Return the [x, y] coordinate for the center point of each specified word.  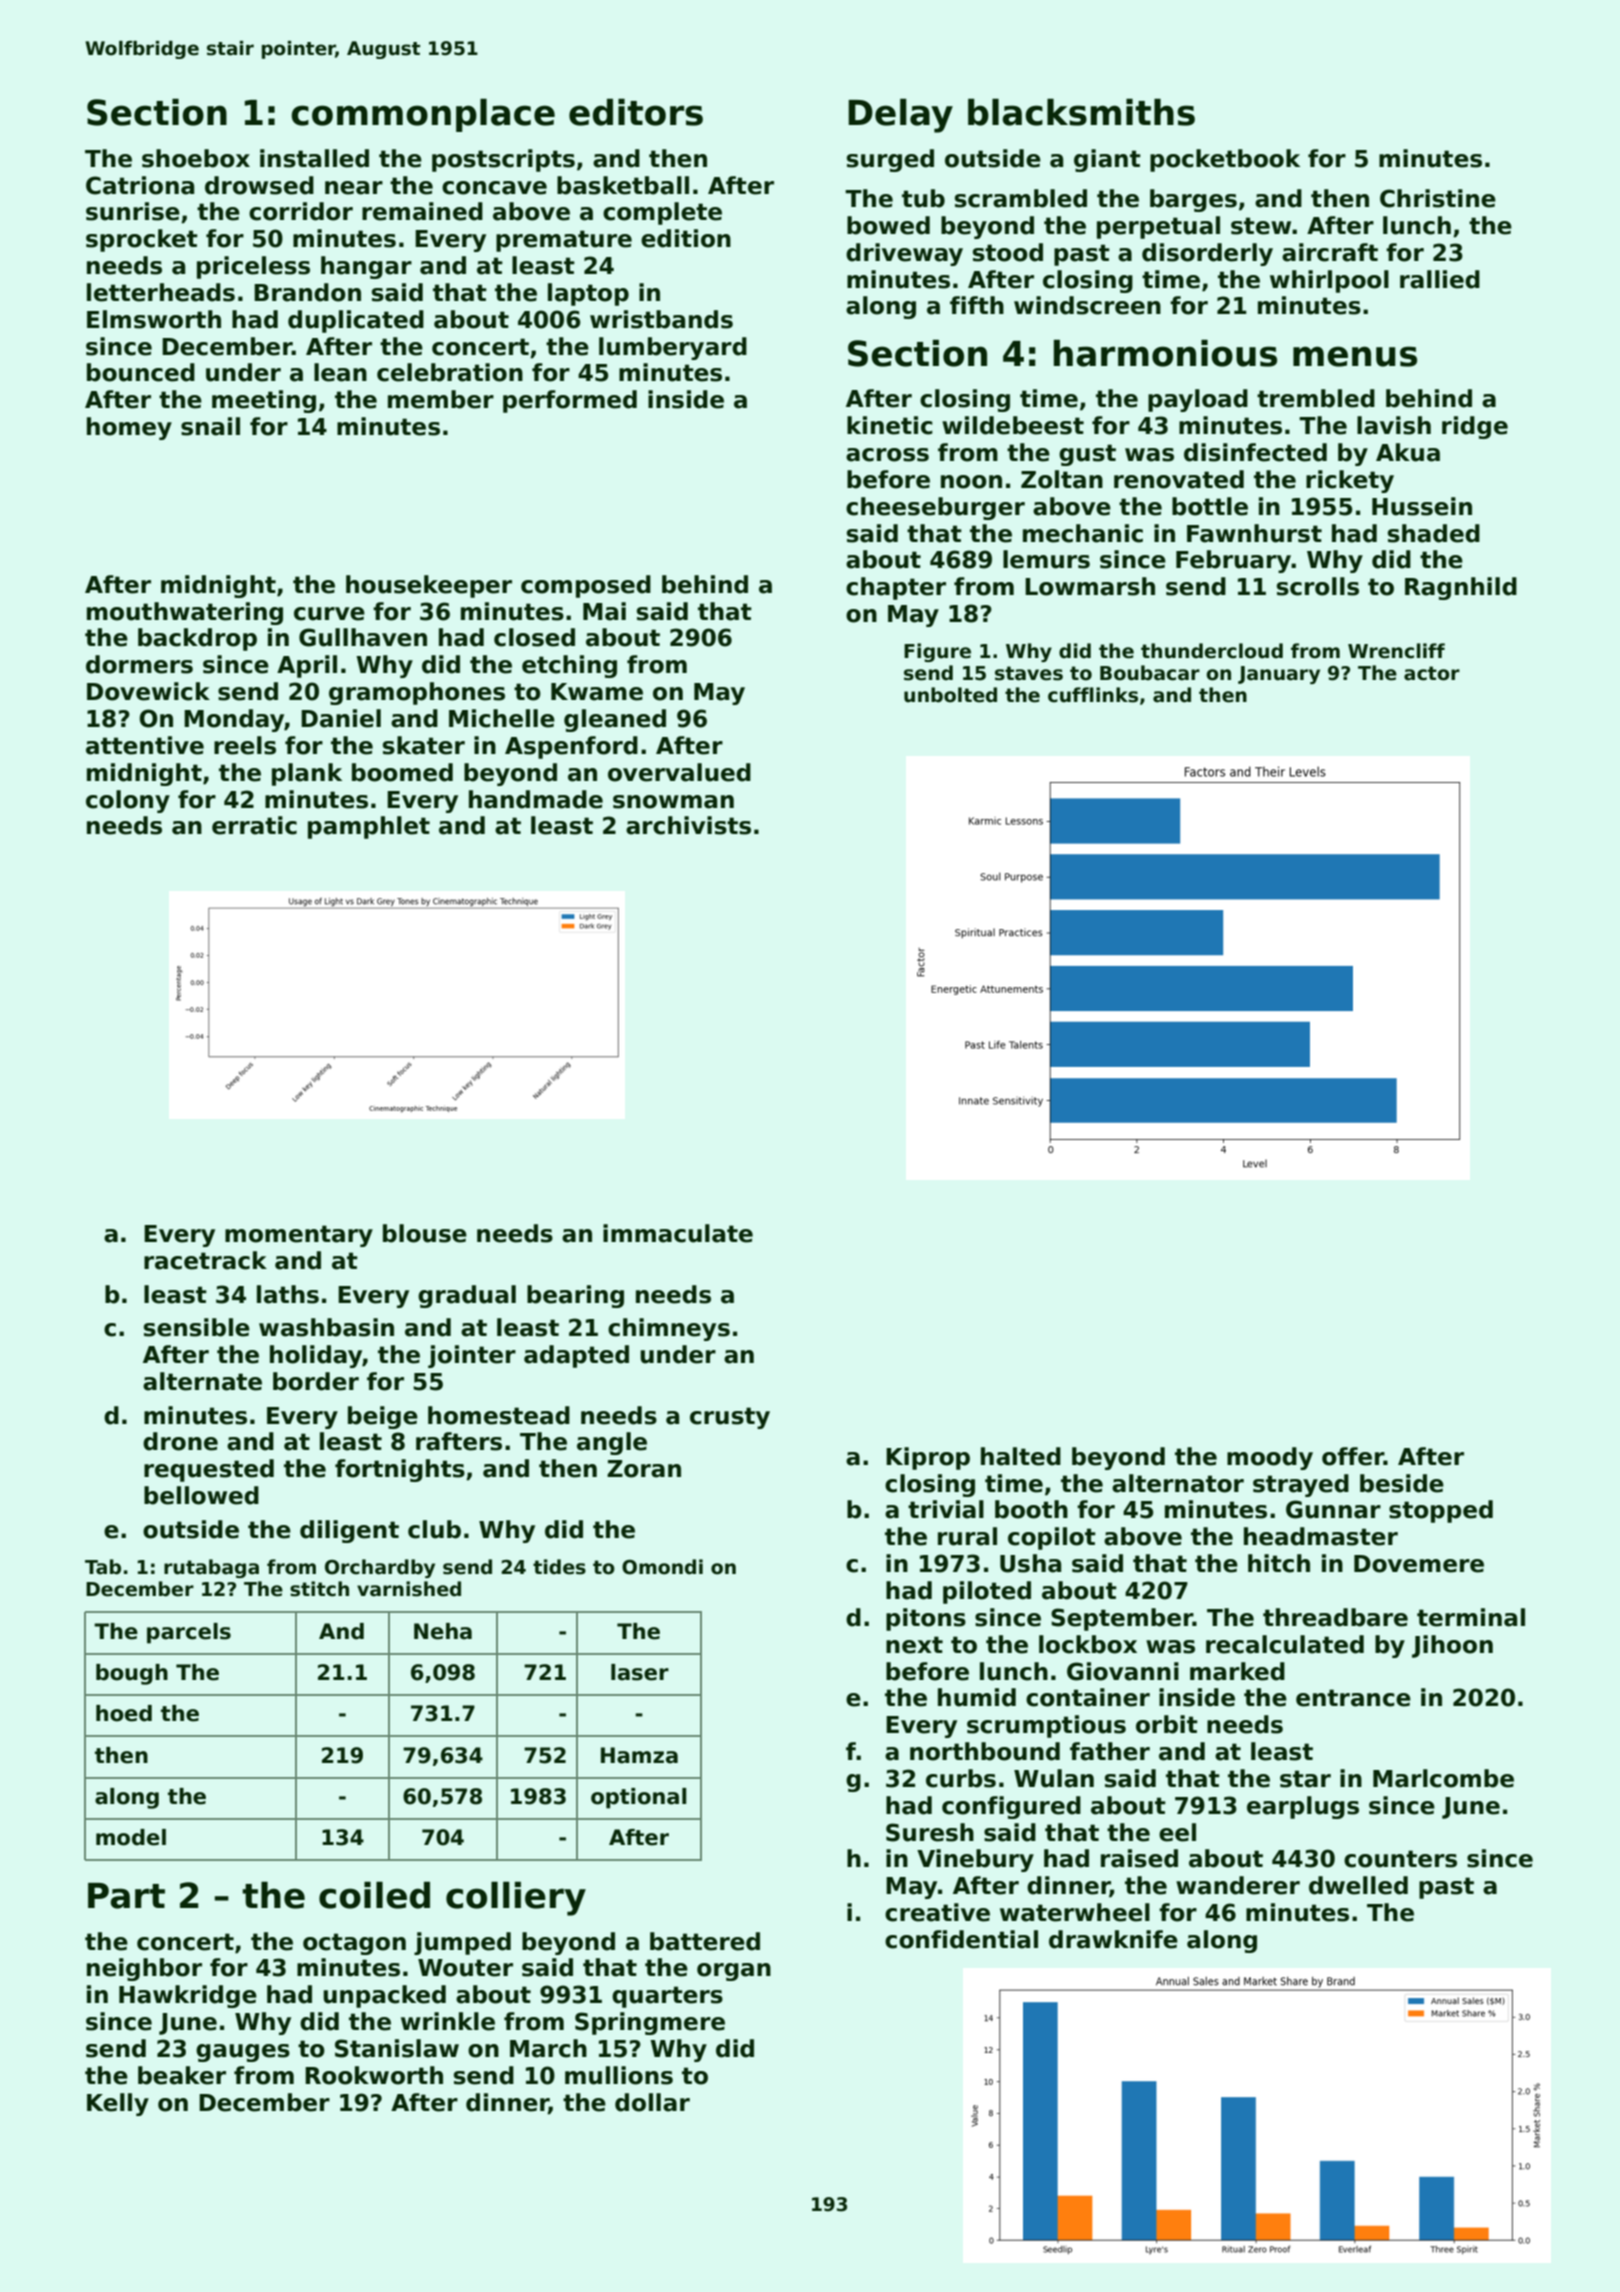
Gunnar [1333, 1509]
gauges [243, 2053]
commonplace [423, 115]
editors [636, 112]
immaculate [678, 1233]
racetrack [205, 1260]
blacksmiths [1081, 112]
